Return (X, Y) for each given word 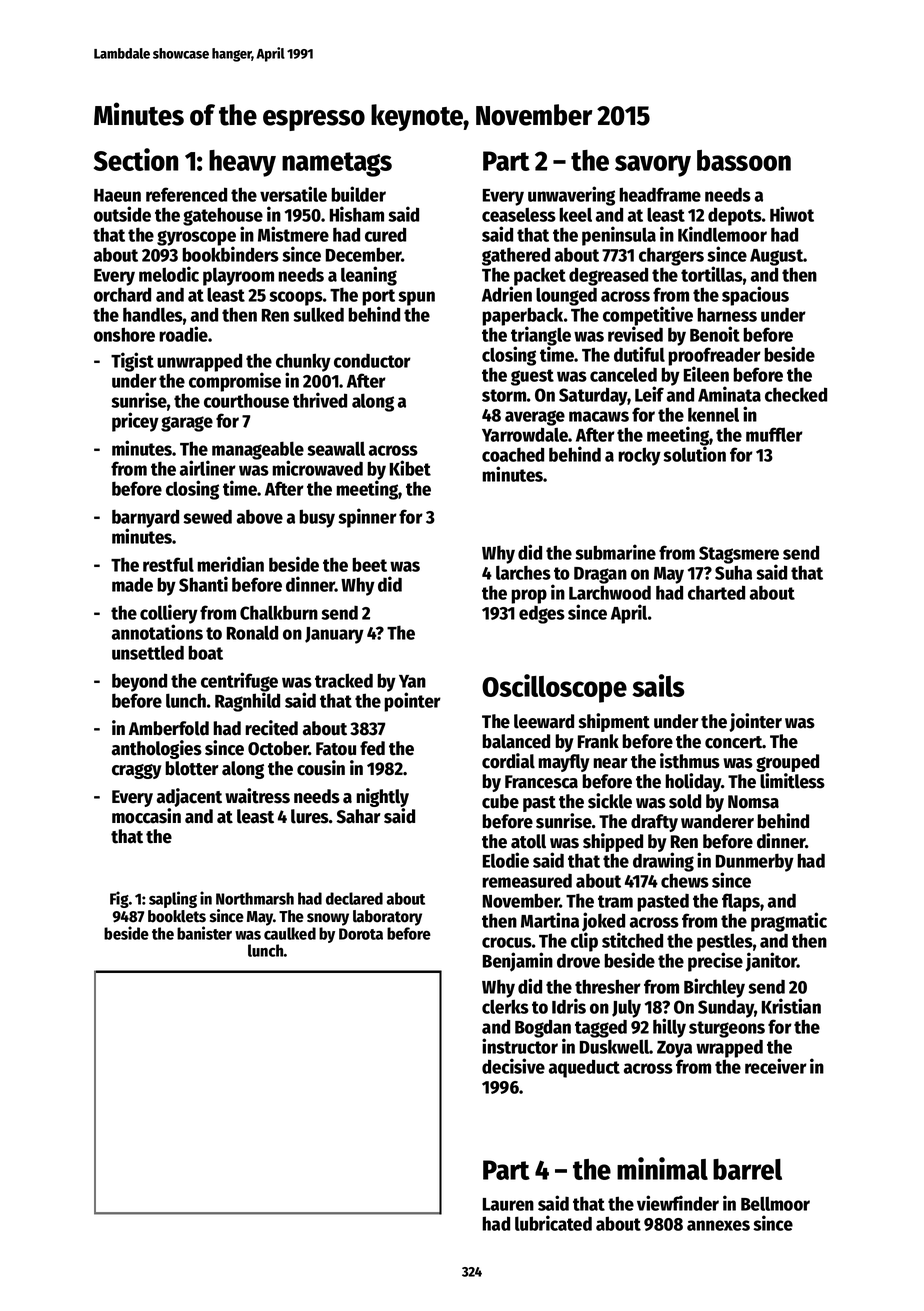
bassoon (744, 160)
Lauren (508, 1204)
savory (653, 166)
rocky (639, 456)
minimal (662, 1168)
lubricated (553, 1223)
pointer (412, 702)
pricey (135, 422)
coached (513, 454)
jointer (755, 722)
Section (136, 159)
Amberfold (169, 728)
